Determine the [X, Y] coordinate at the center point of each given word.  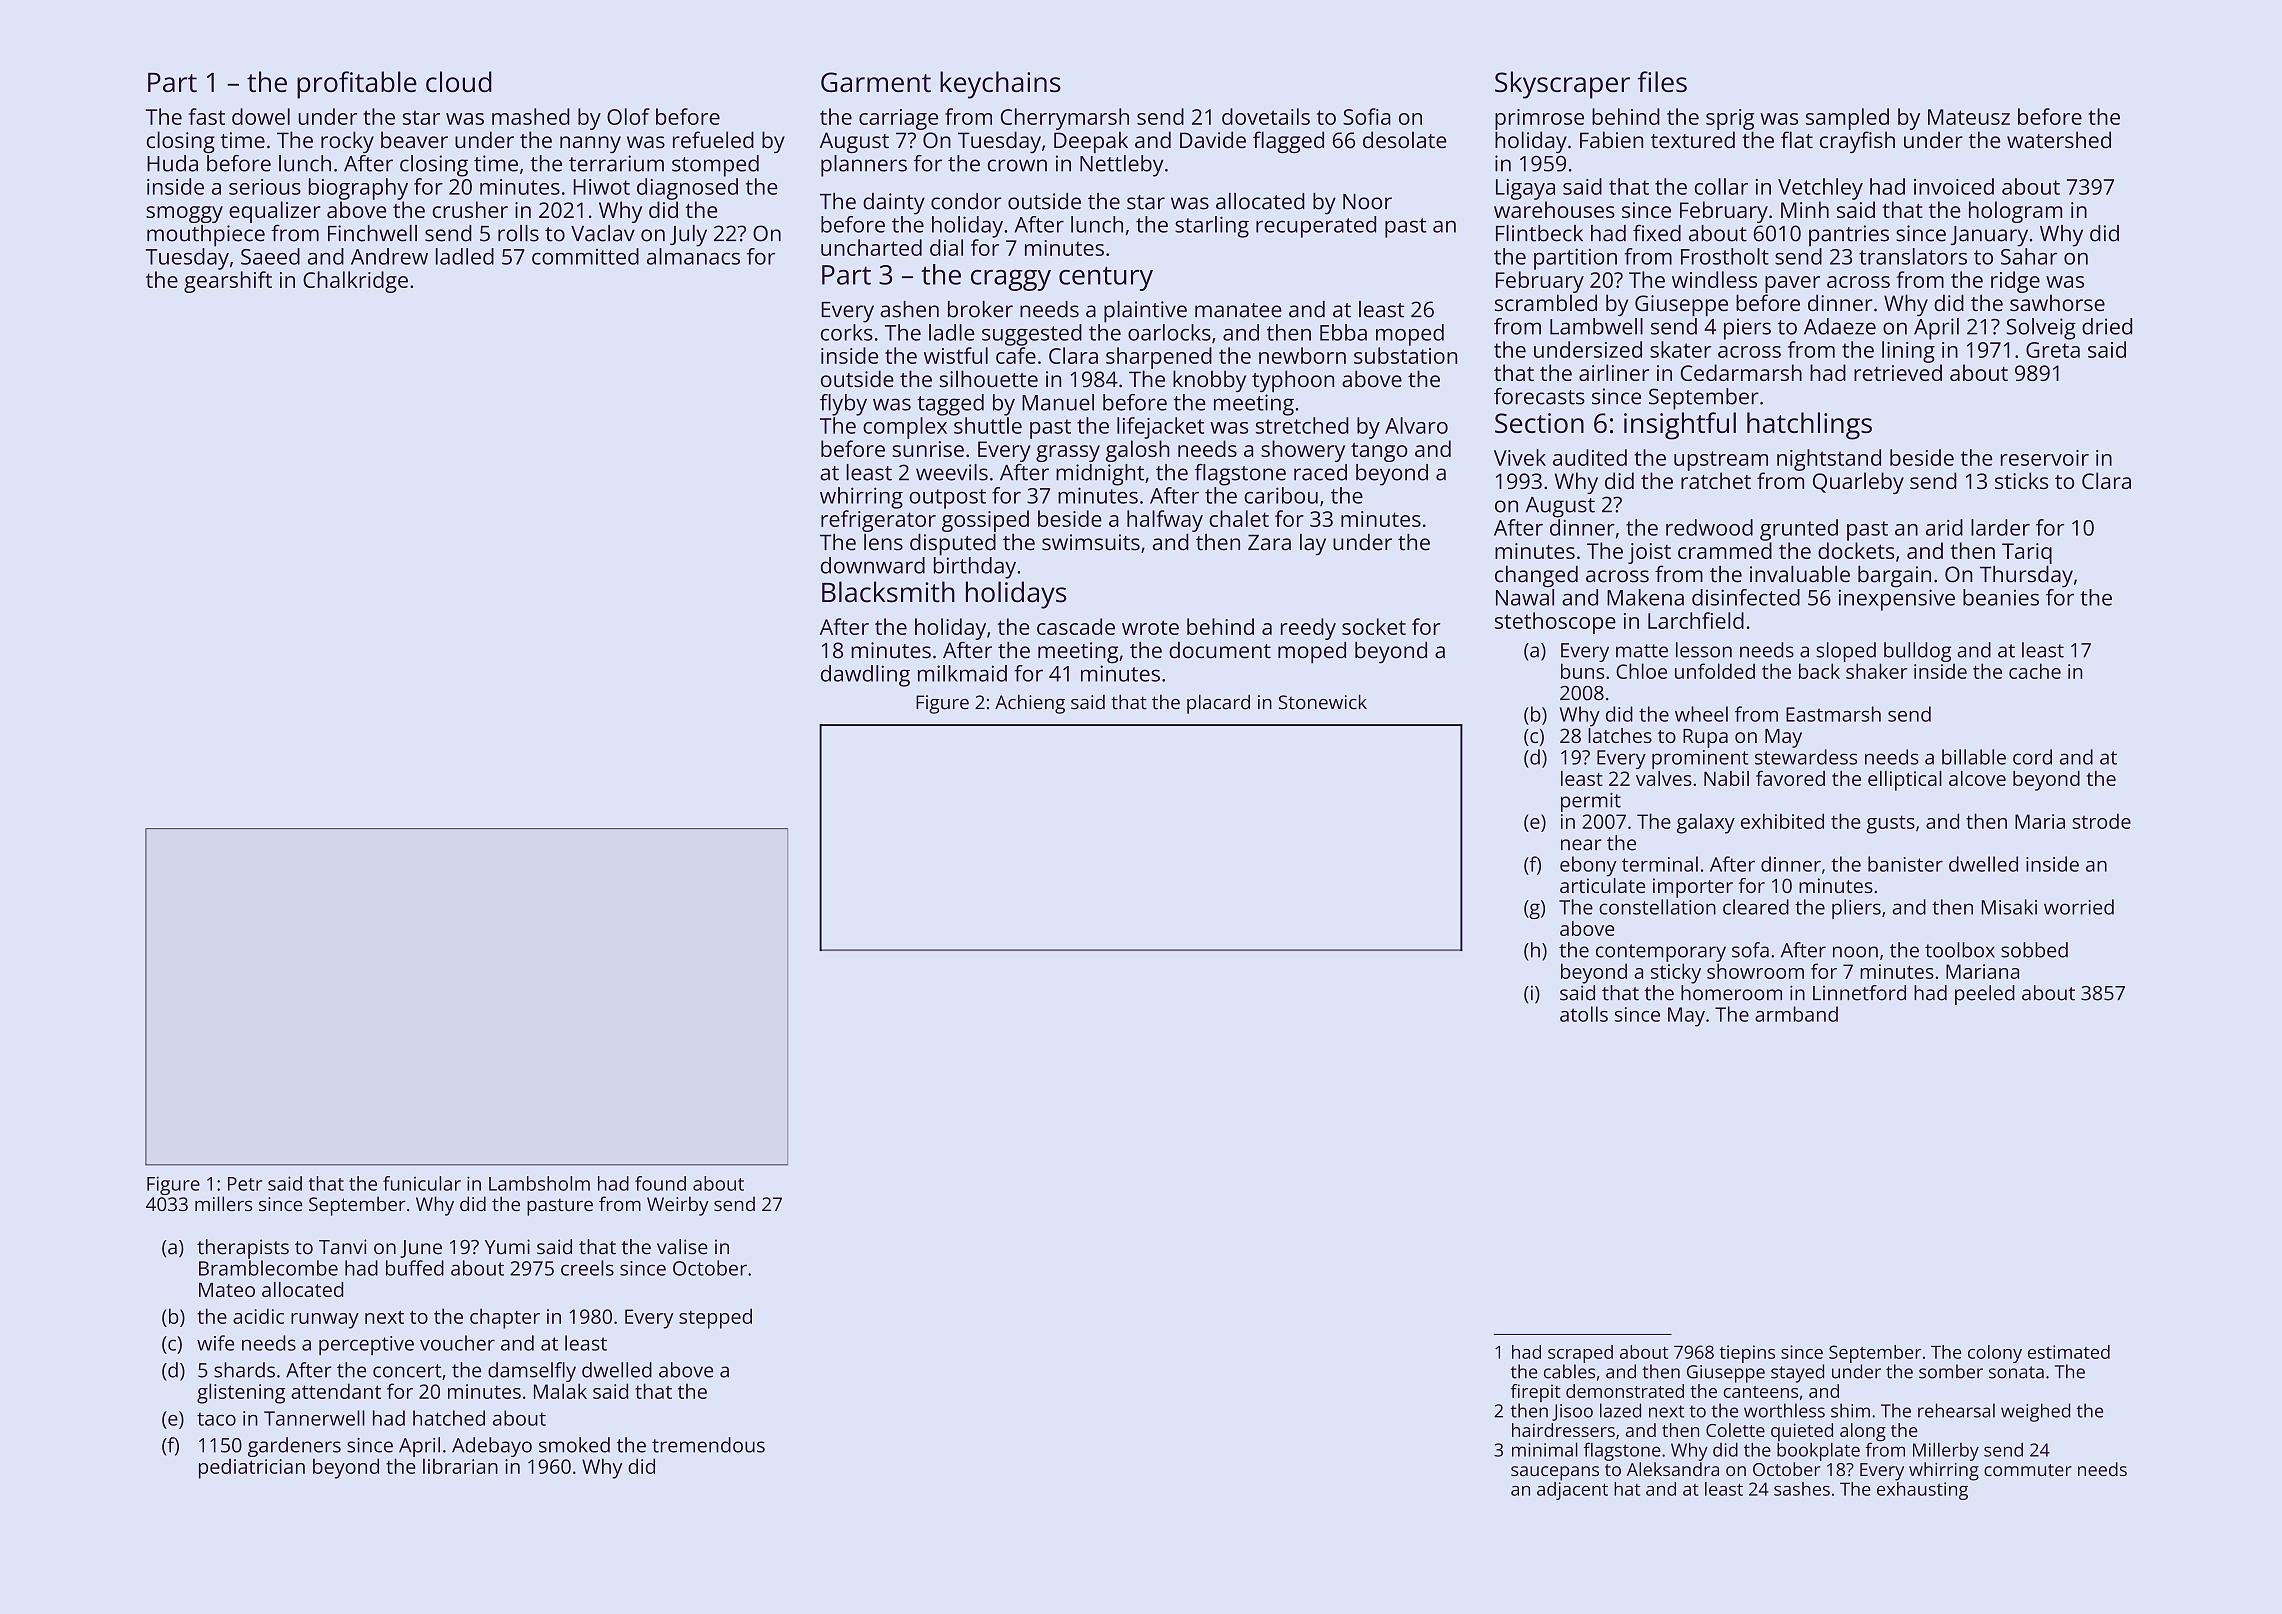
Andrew [389, 256]
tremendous [708, 1445]
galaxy [1706, 823]
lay [1313, 544]
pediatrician [252, 1468]
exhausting [1922, 1491]
